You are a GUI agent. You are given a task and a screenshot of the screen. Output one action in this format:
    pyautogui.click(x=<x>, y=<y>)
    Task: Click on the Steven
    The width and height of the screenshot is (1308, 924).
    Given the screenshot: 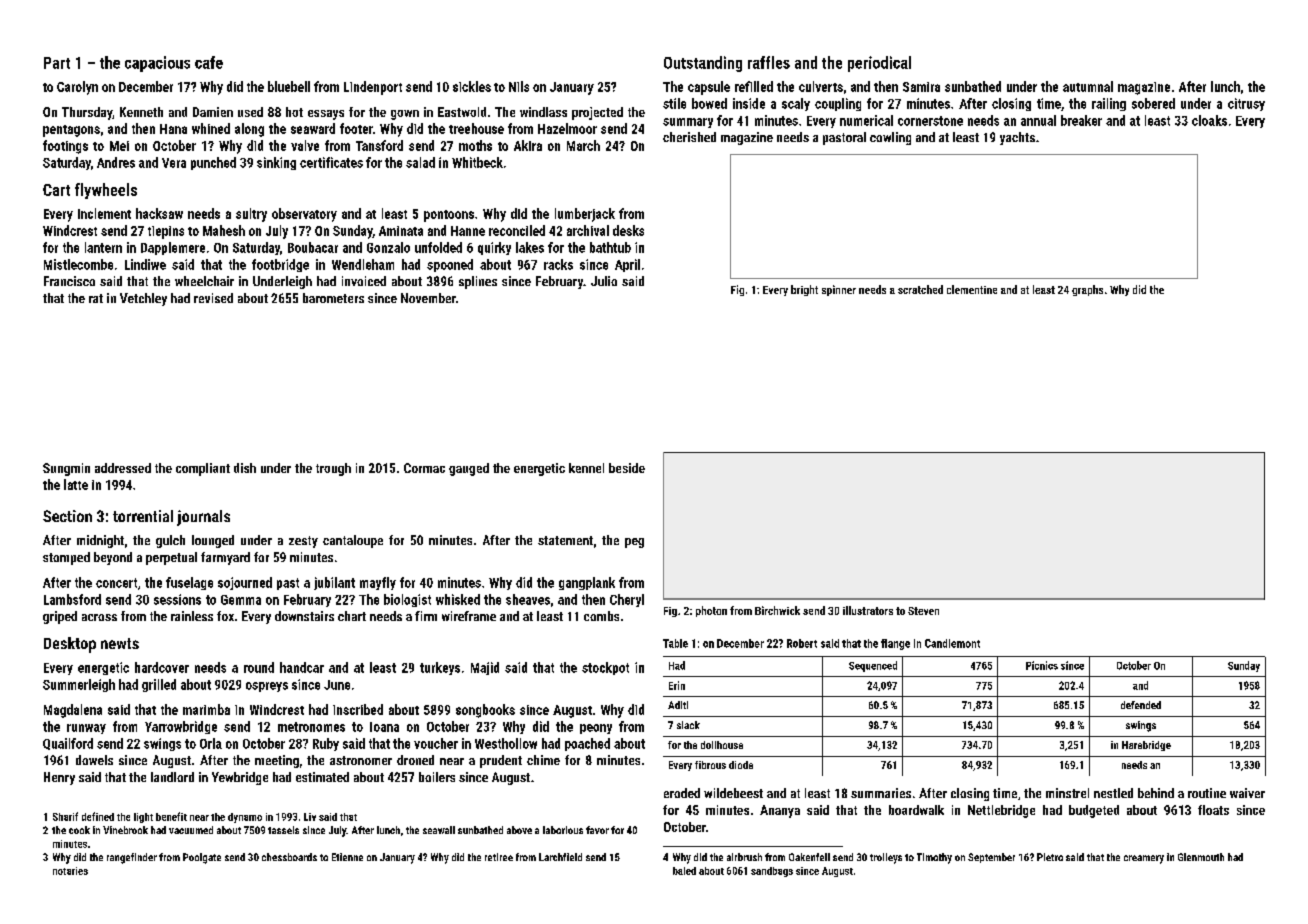 What is the action you would take?
    pyautogui.click(x=923, y=611)
